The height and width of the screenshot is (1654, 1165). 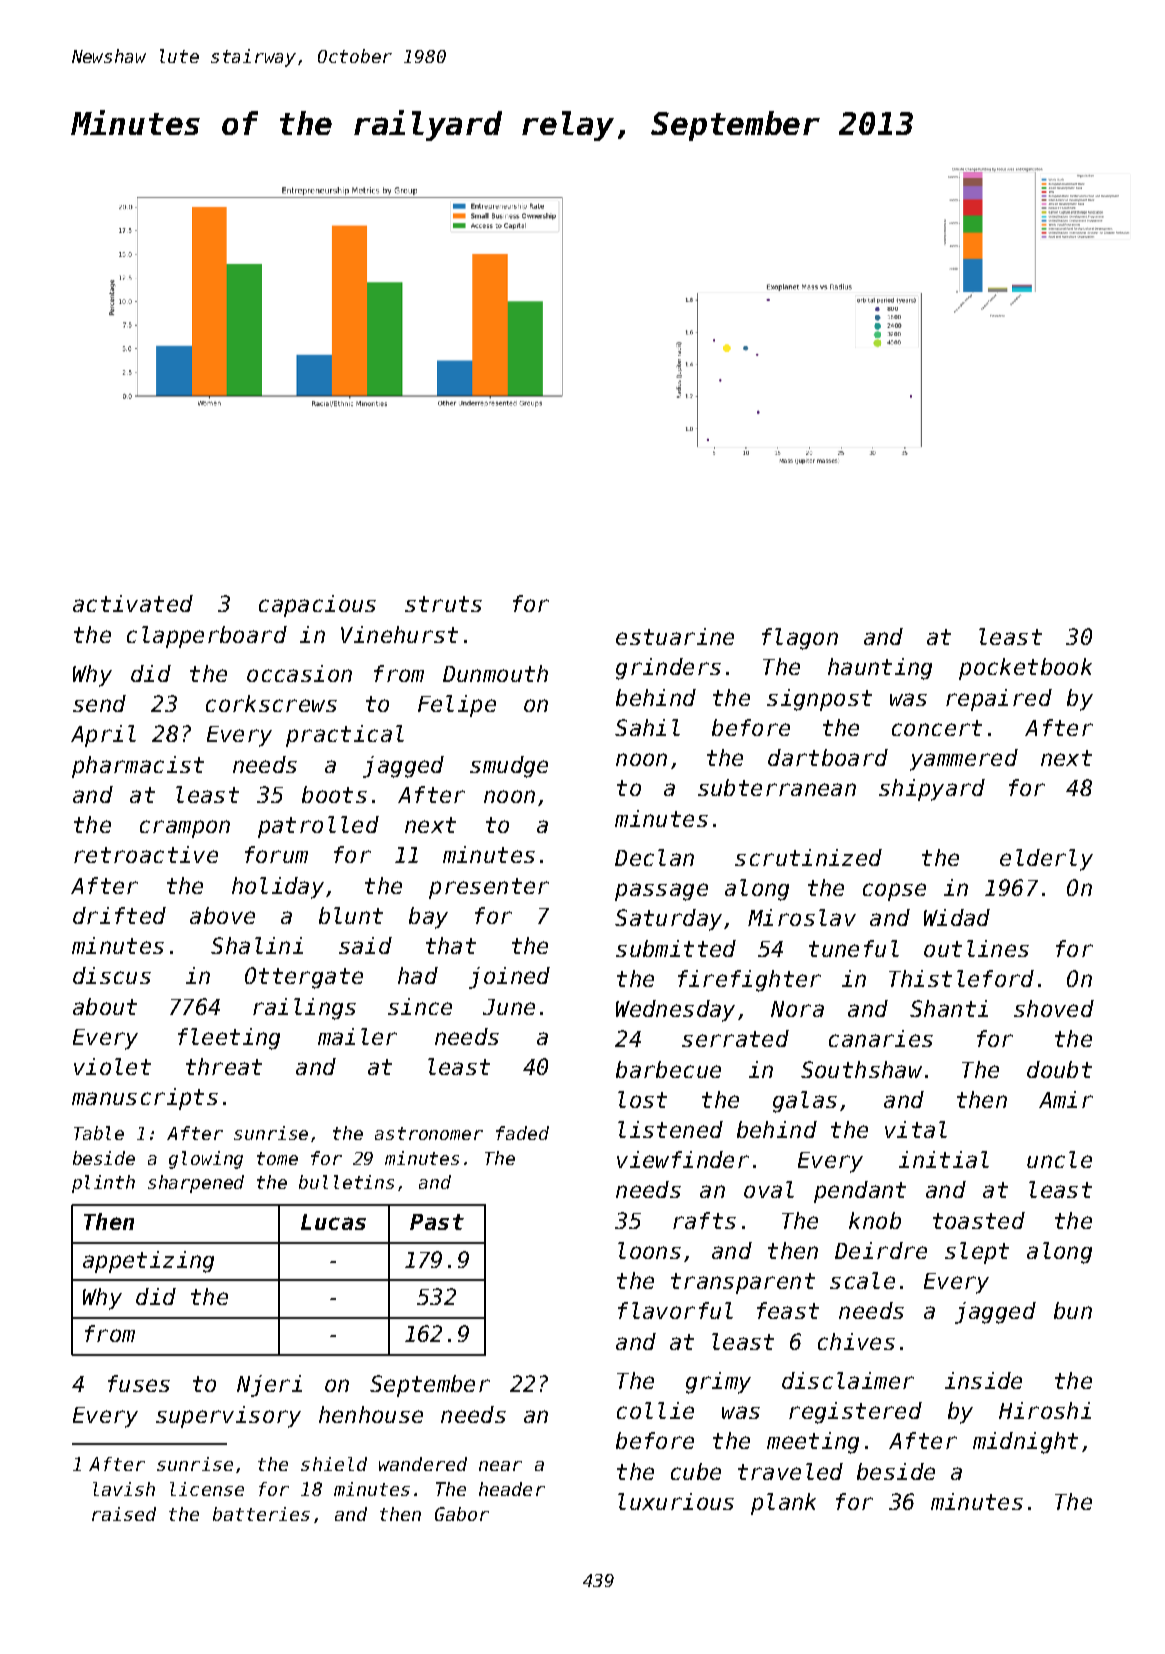 What do you see at coordinates (696, 1471) in the screenshot?
I see `cube` at bounding box center [696, 1471].
